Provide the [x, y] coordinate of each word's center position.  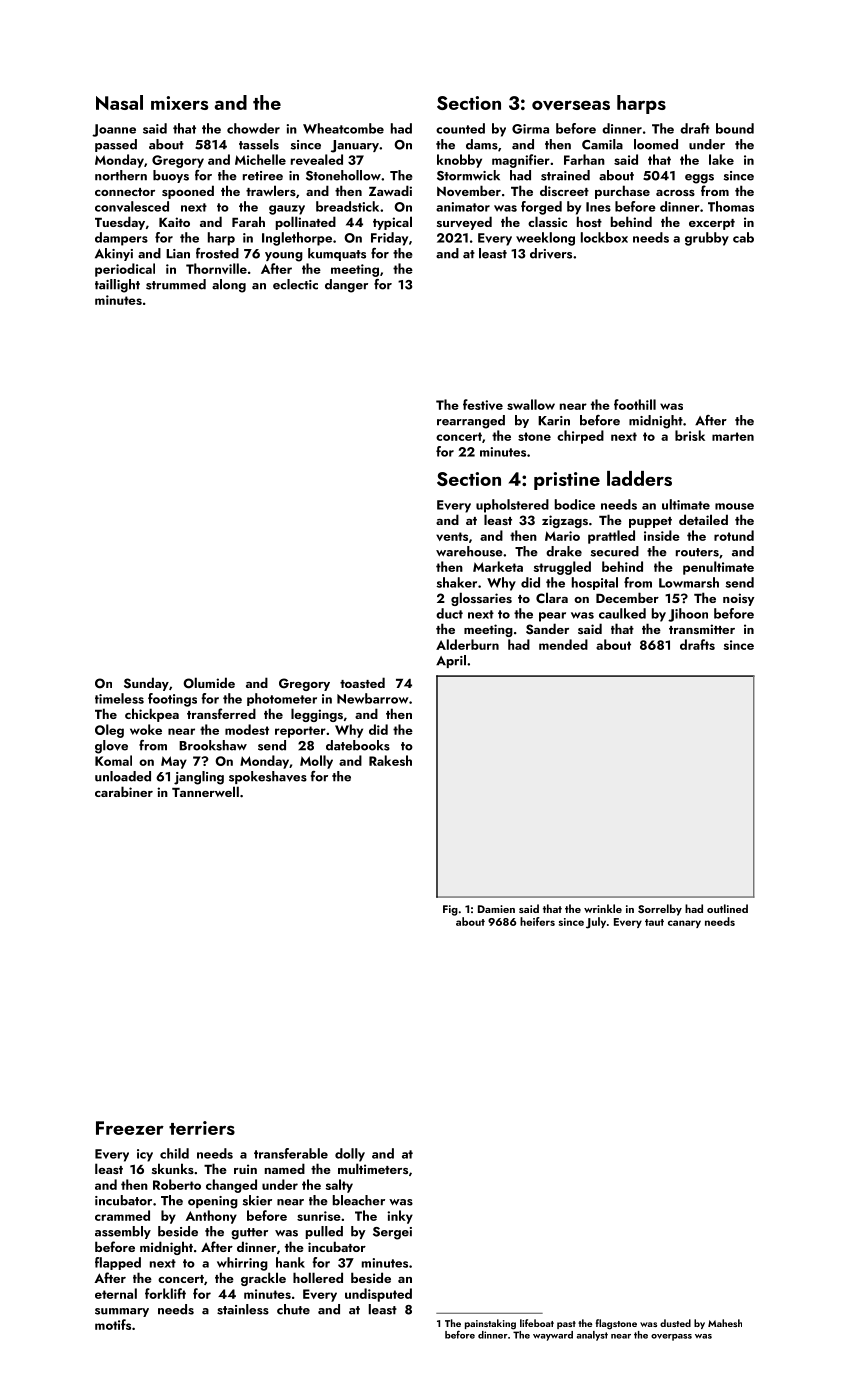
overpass [671, 1337]
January [355, 146]
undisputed [378, 1295]
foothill [635, 404]
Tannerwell [205, 791]
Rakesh [390, 760]
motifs [113, 1324]
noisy [738, 599]
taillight [117, 286]
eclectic [295, 284]
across [675, 193]
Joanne [114, 130]
